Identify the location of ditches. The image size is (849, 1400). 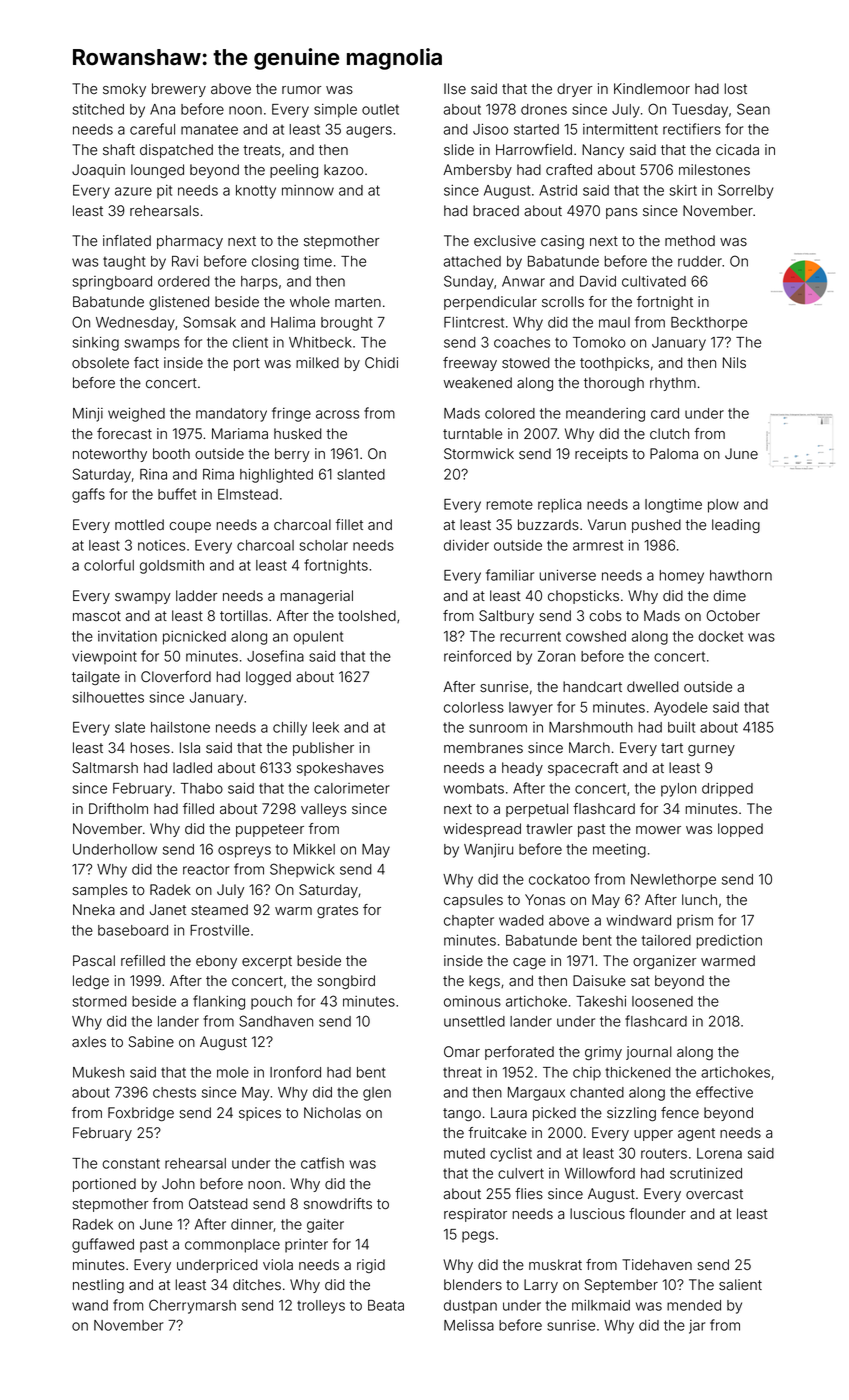
(257, 1284).
